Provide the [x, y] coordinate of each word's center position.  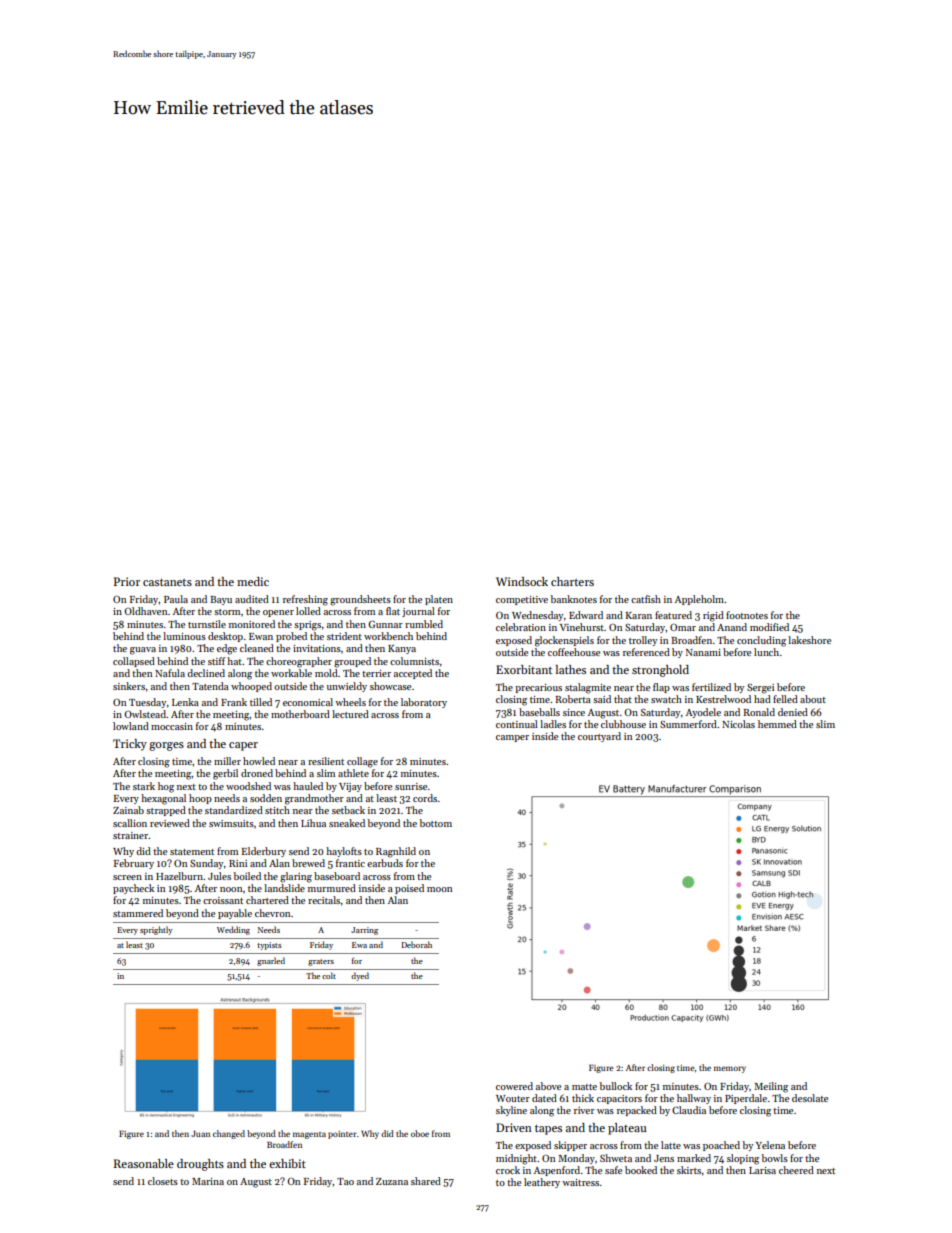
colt [329, 975]
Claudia [689, 1110]
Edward [586, 615]
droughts [200, 1165]
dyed [360, 976]
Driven [514, 1127]
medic [253, 581]
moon [440, 889]
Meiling [771, 1087]
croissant [223, 900]
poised [409, 889]
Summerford [688, 724]
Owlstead [145, 714]
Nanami [703, 652]
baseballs [539, 712]
